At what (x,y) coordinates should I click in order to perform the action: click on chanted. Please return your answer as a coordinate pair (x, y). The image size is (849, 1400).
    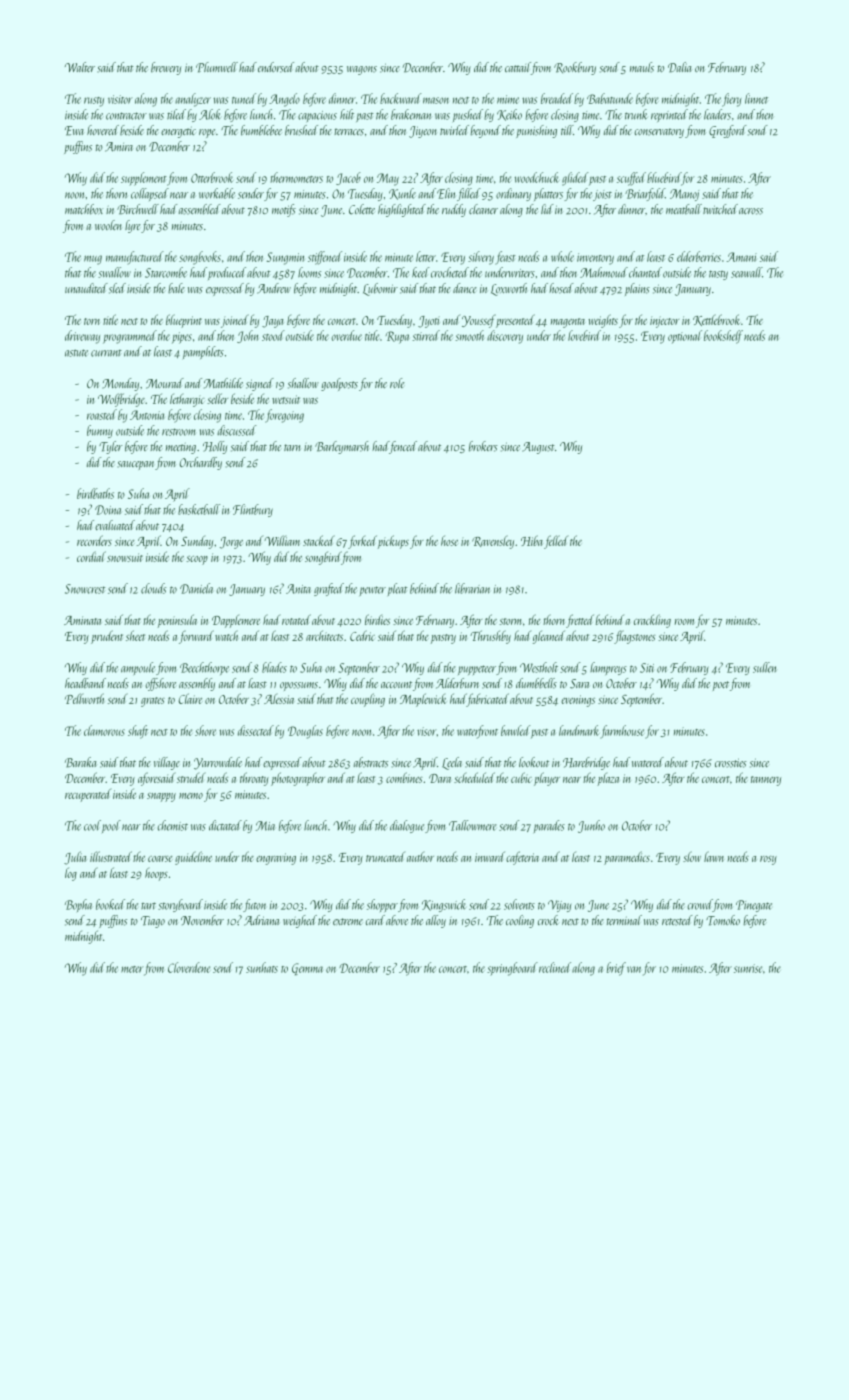
    Looking at the image, I should click on (645, 272).
